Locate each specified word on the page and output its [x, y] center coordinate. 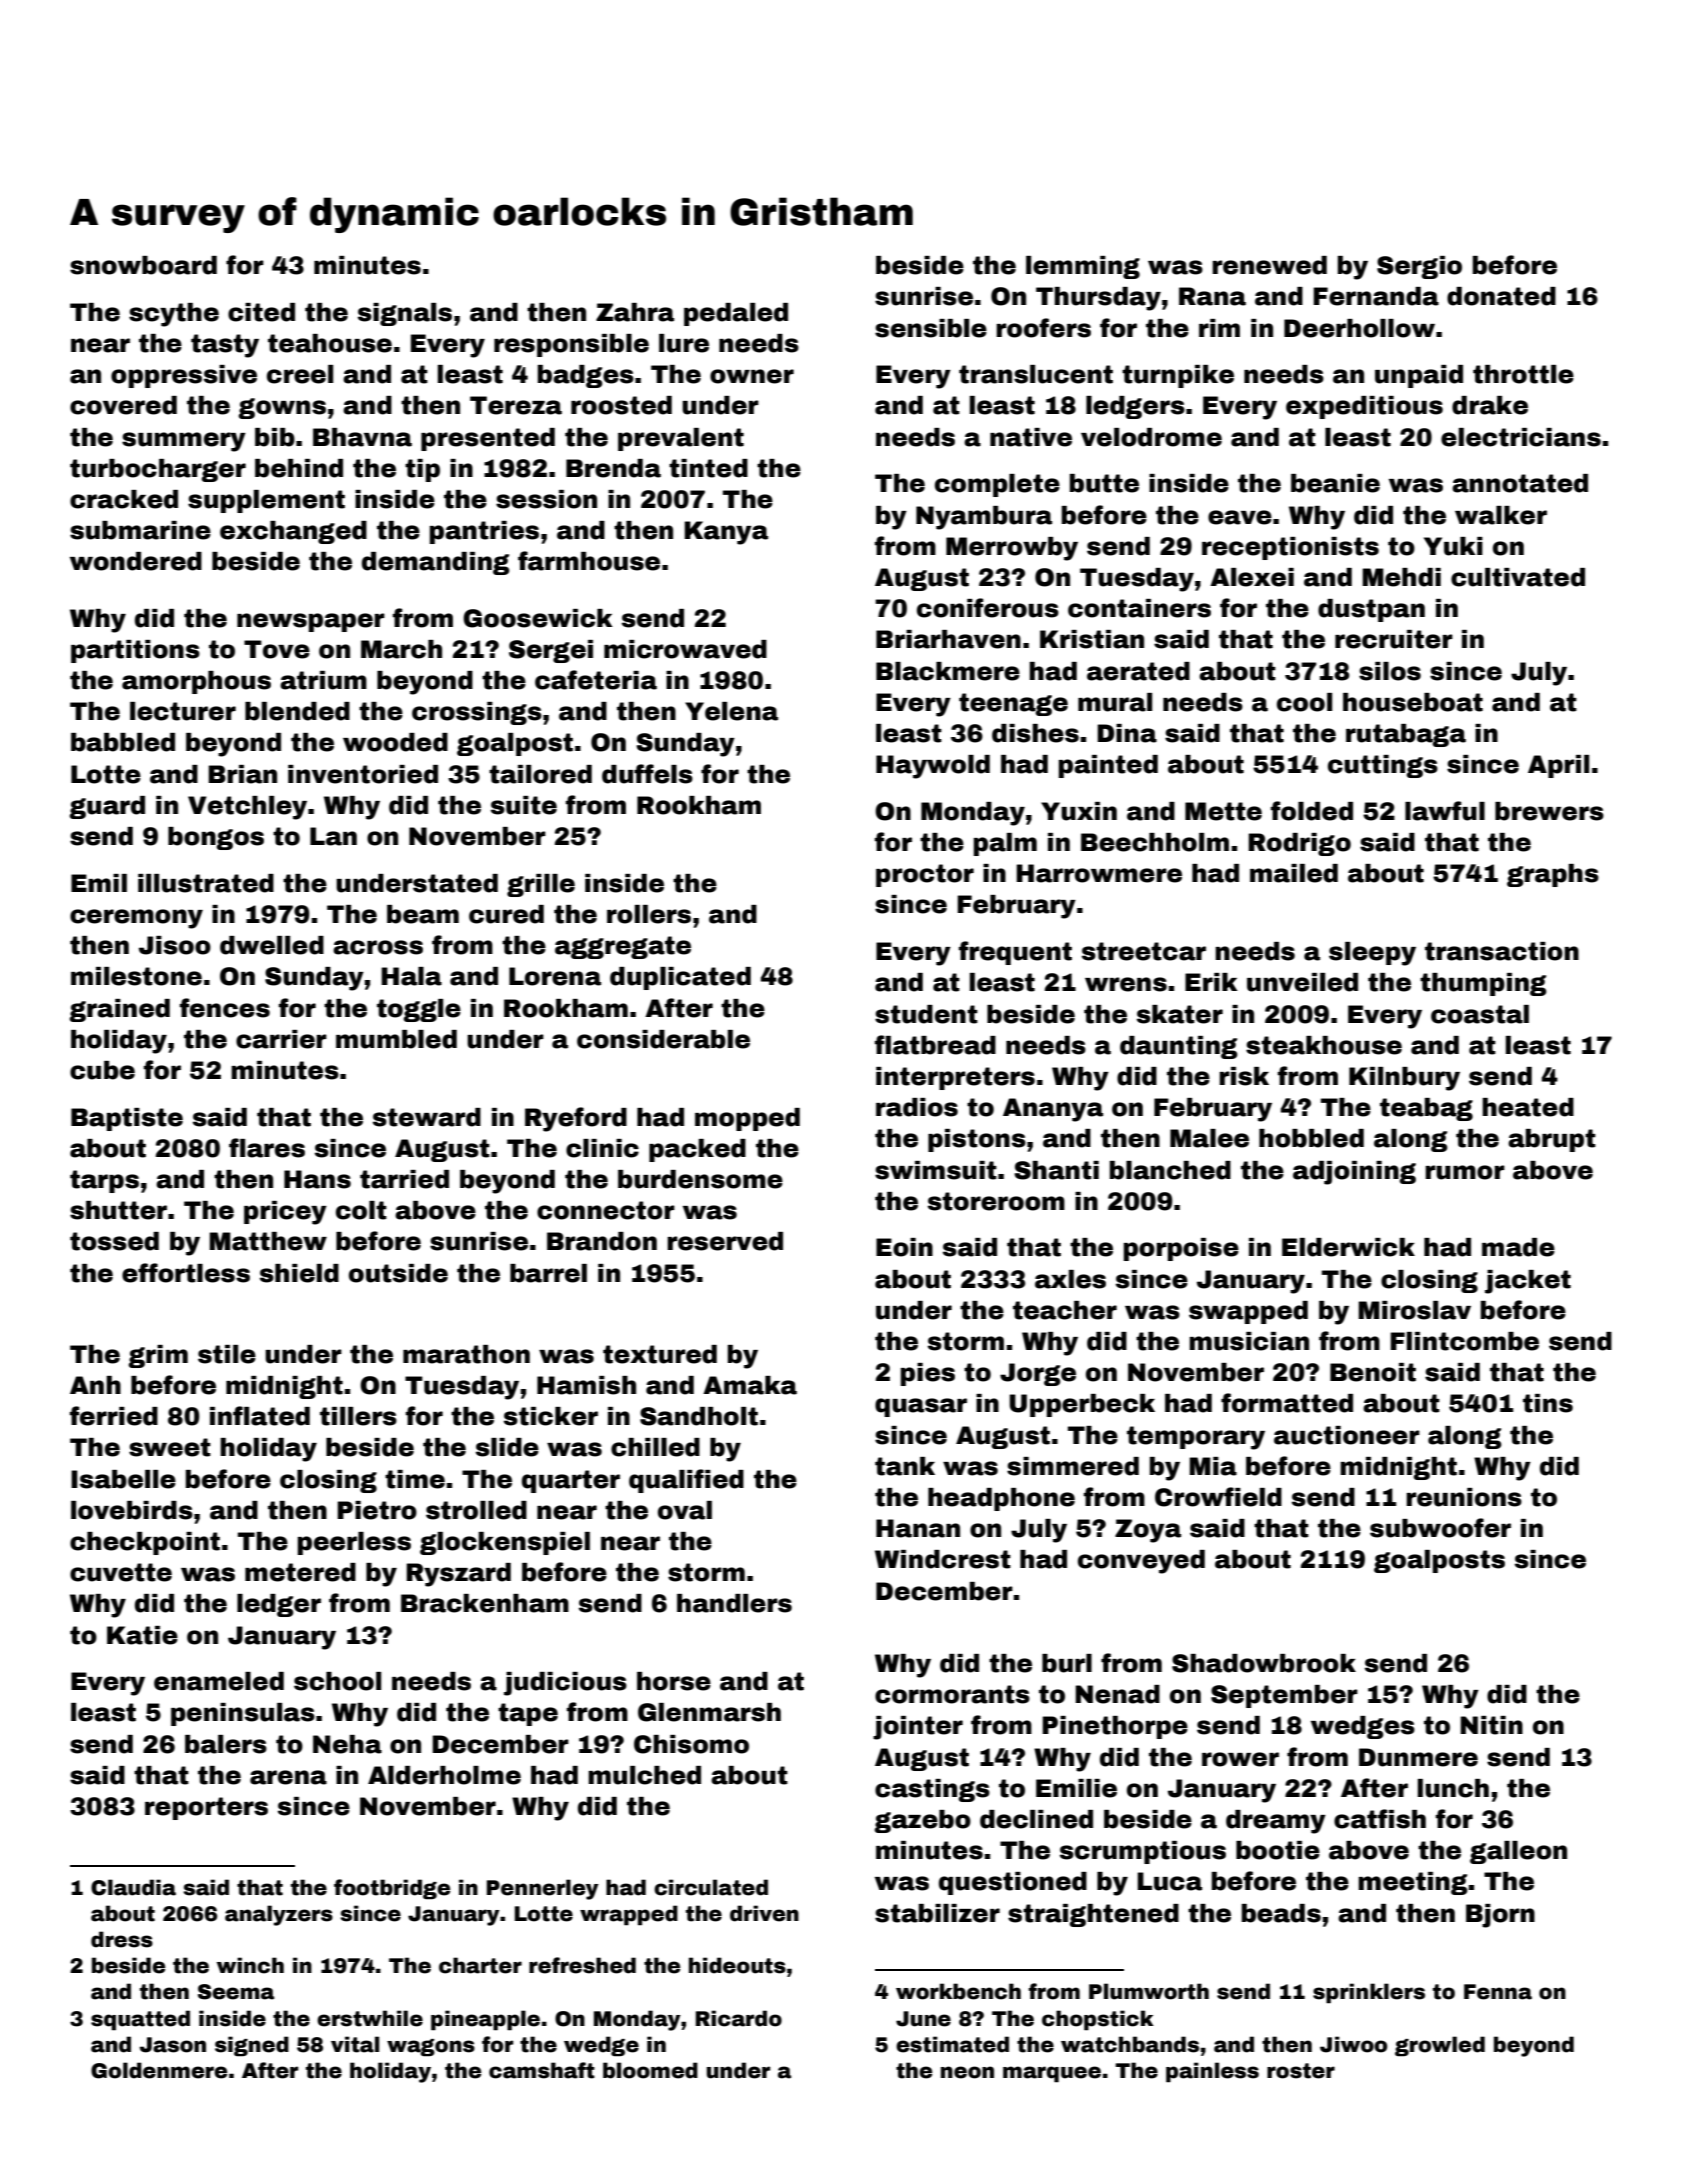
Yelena [731, 711]
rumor [1465, 1172]
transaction [1502, 951]
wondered [136, 561]
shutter [118, 1210]
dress [122, 1939]
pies [928, 1374]
